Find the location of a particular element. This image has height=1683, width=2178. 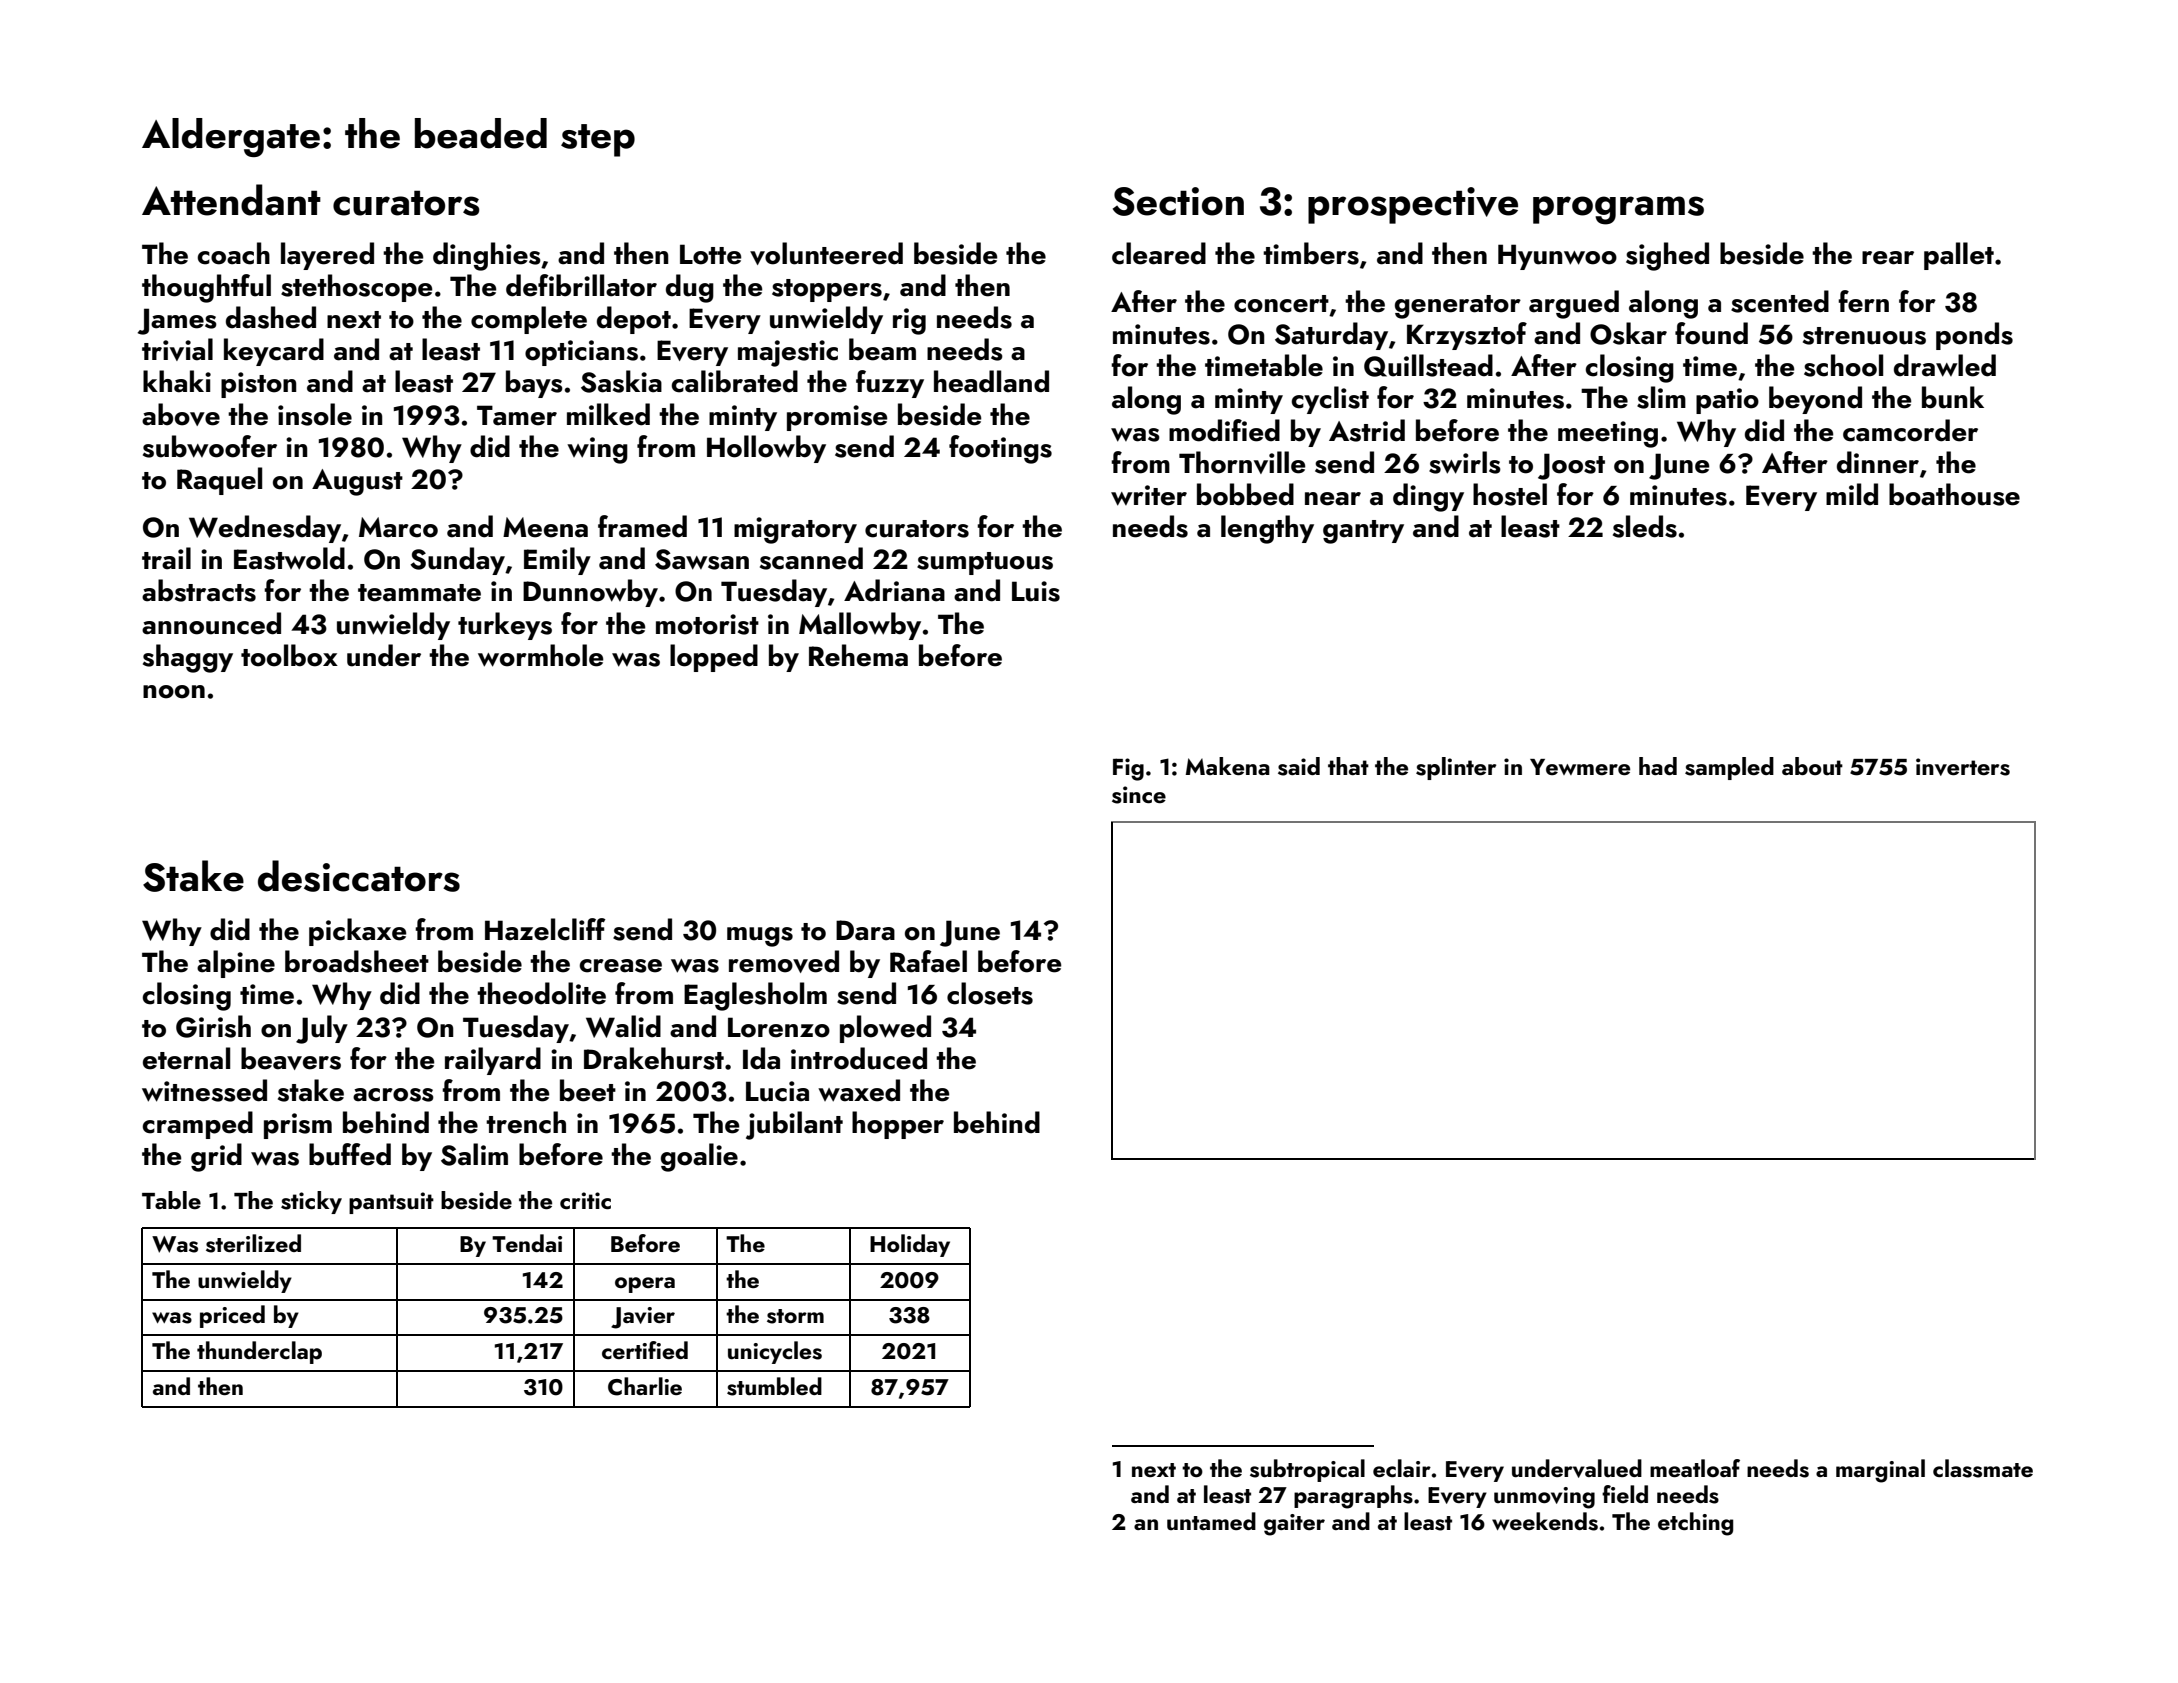

Lotte is located at coordinates (711, 254).
